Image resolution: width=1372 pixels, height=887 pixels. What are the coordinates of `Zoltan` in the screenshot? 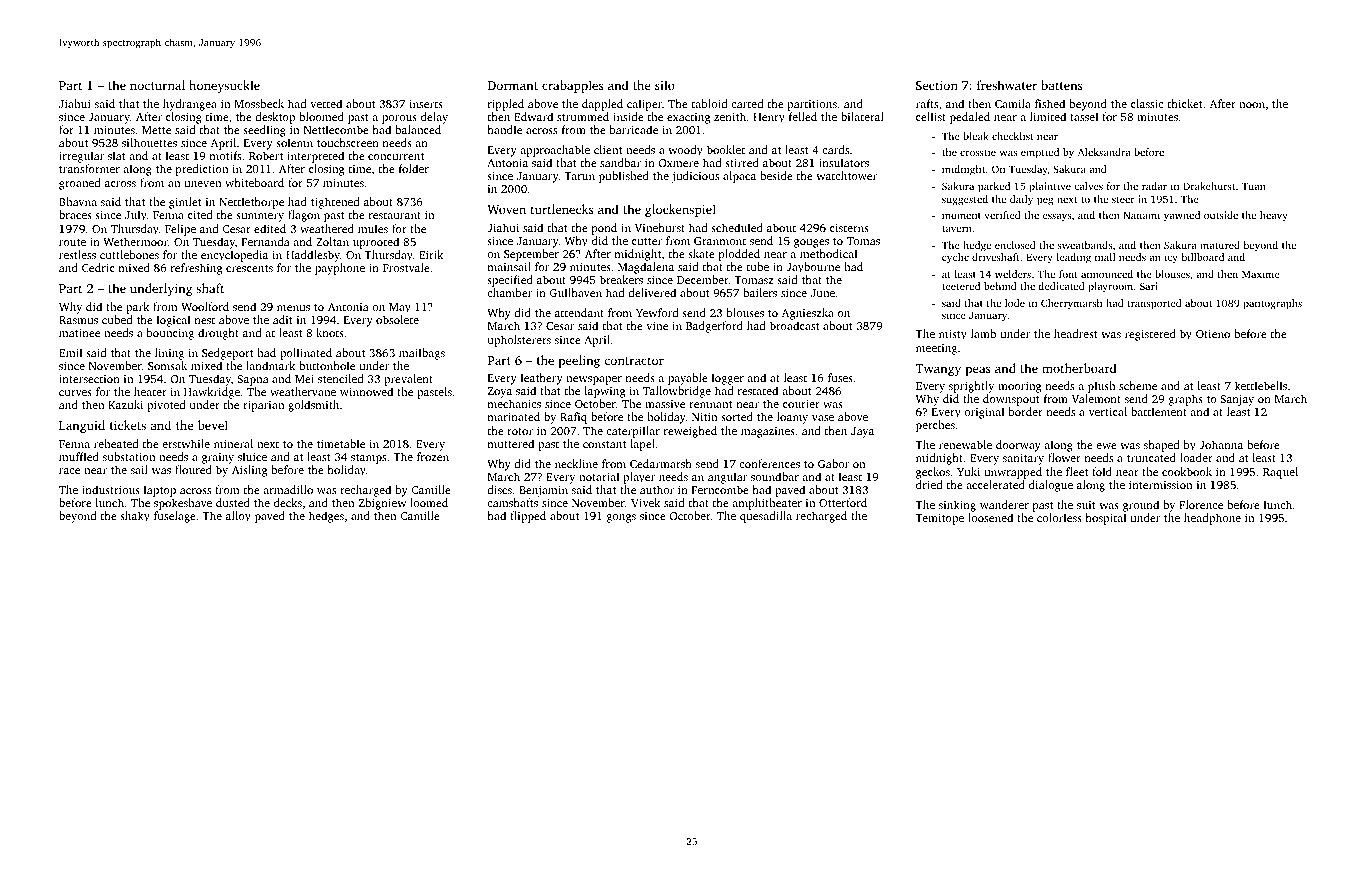 It's located at (332, 241).
